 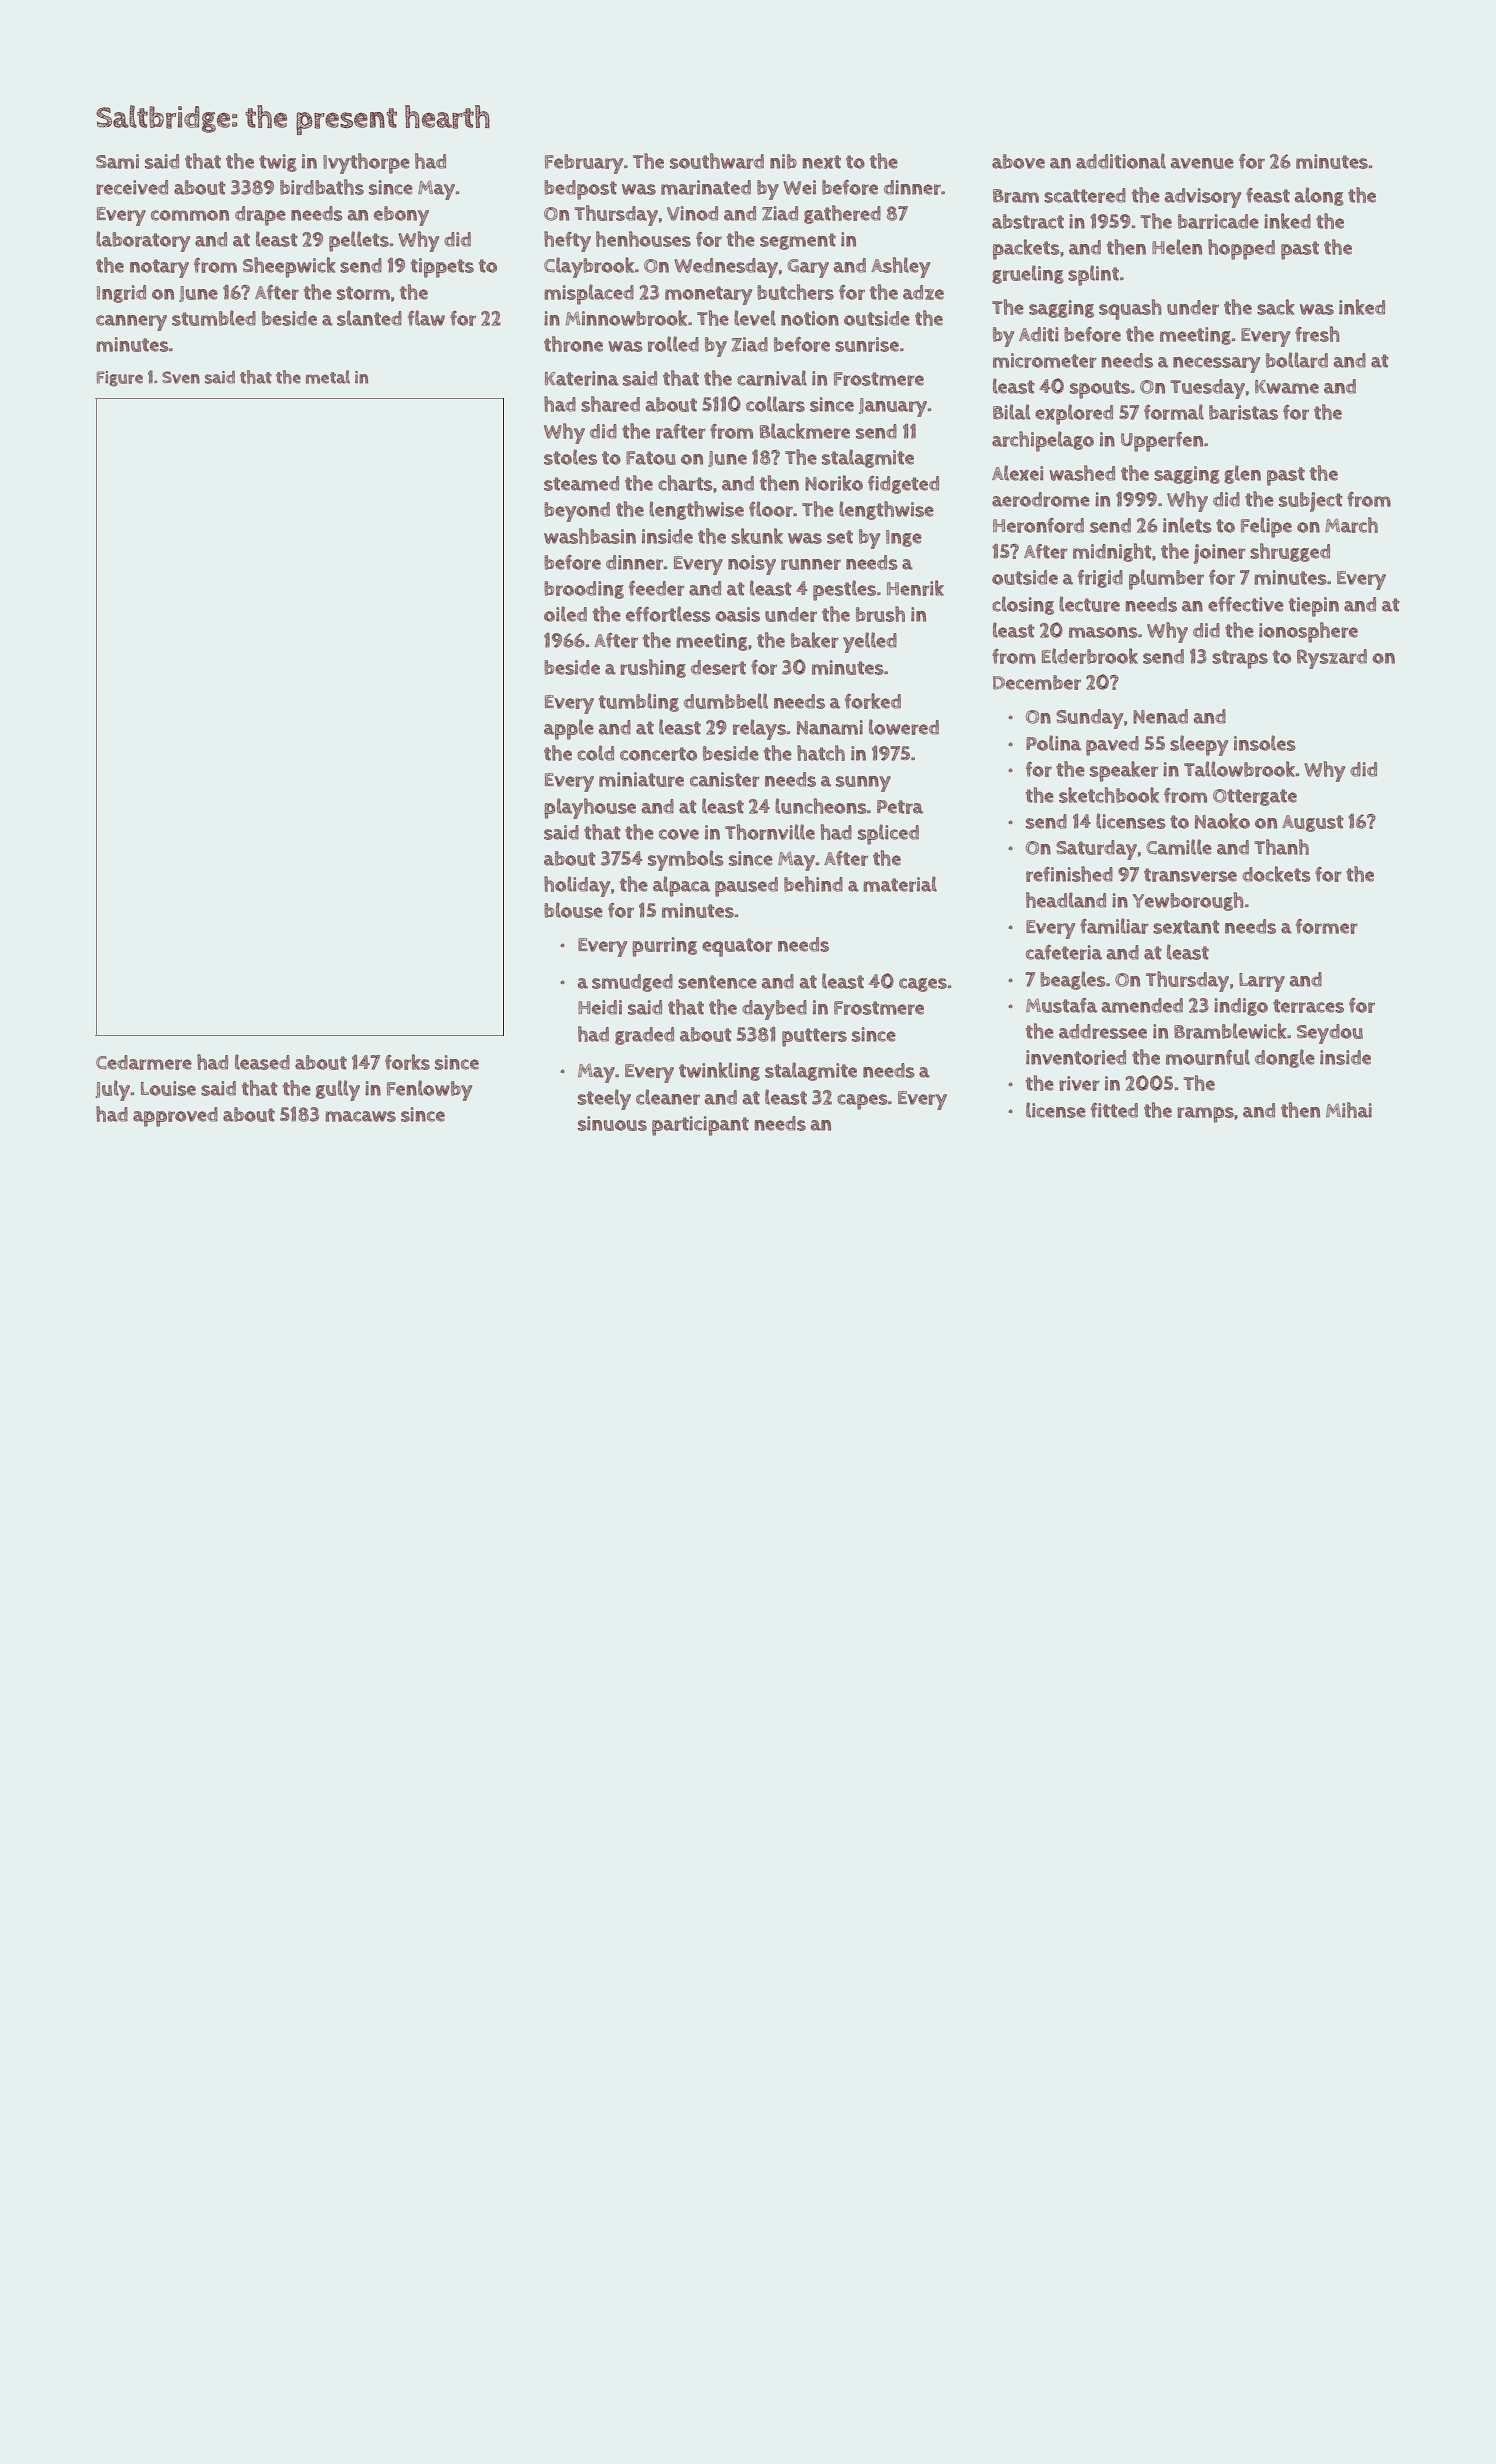 I want to click on Cedarmere, so click(x=144, y=1062).
